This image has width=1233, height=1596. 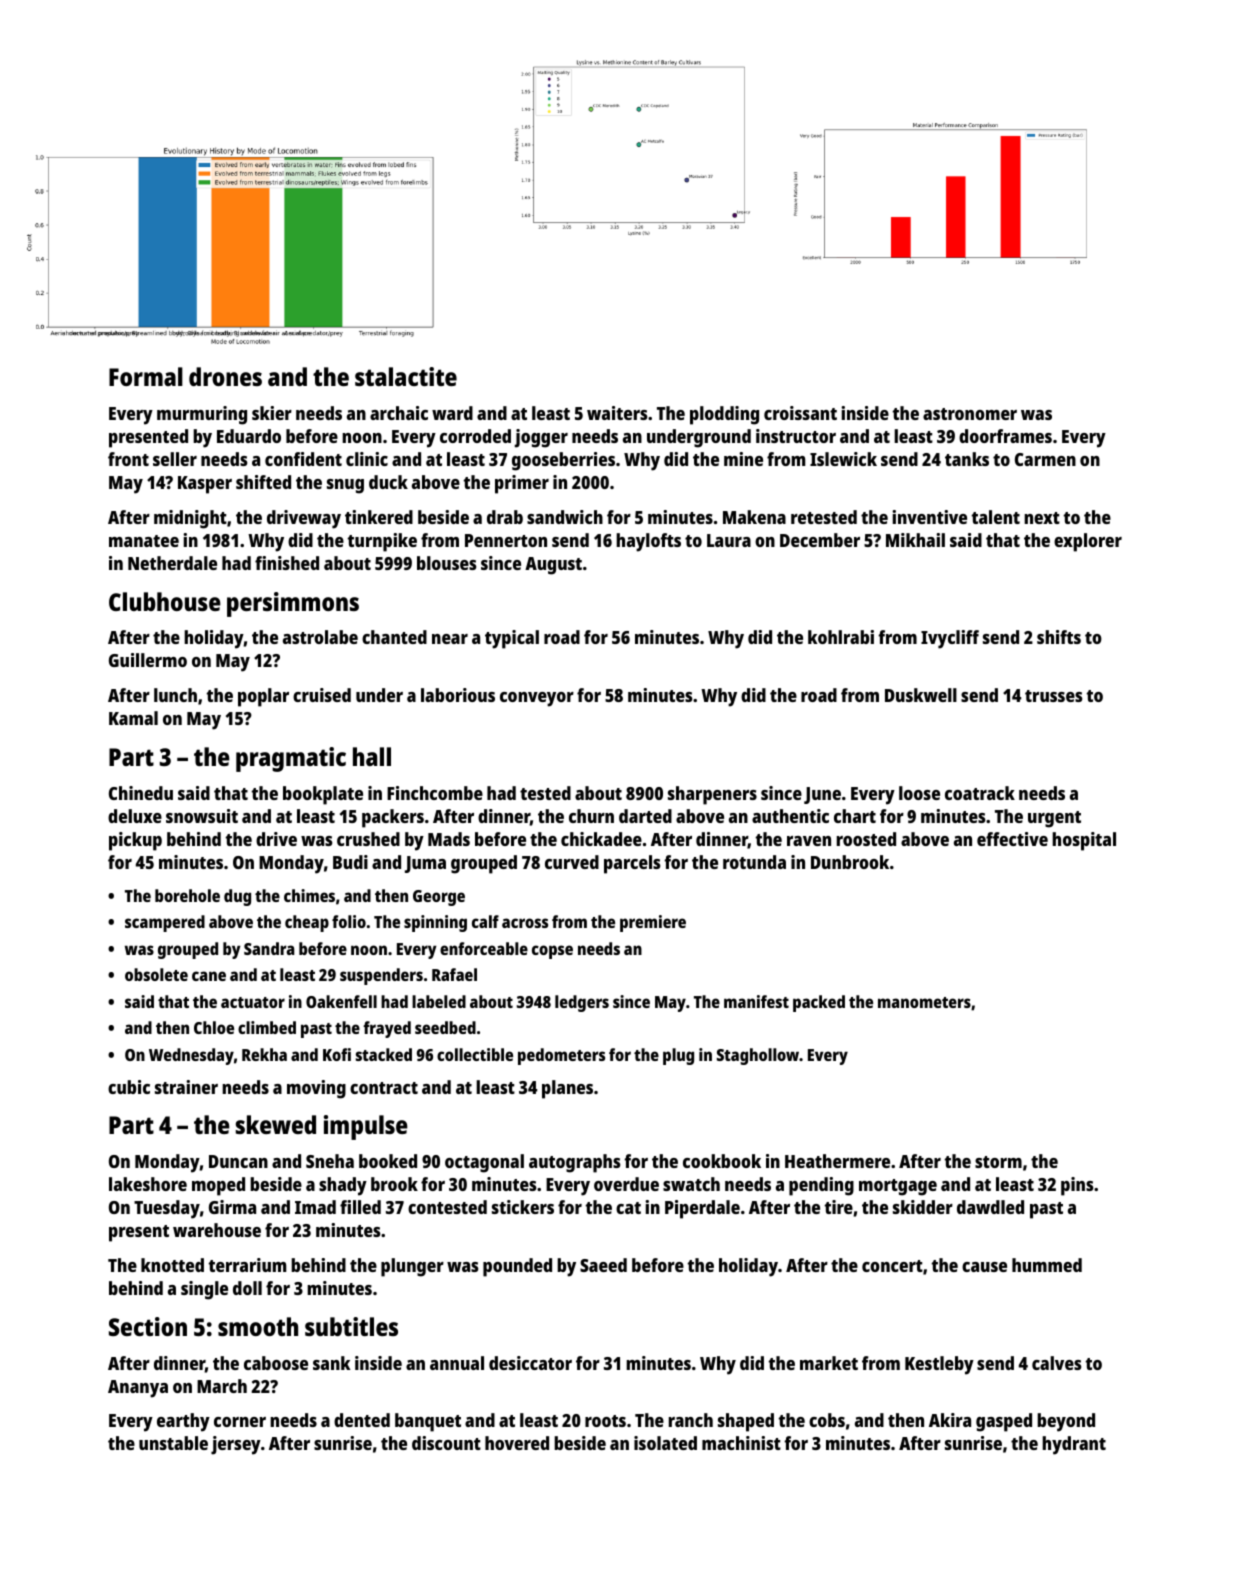 I want to click on bookplate, so click(x=323, y=795).
